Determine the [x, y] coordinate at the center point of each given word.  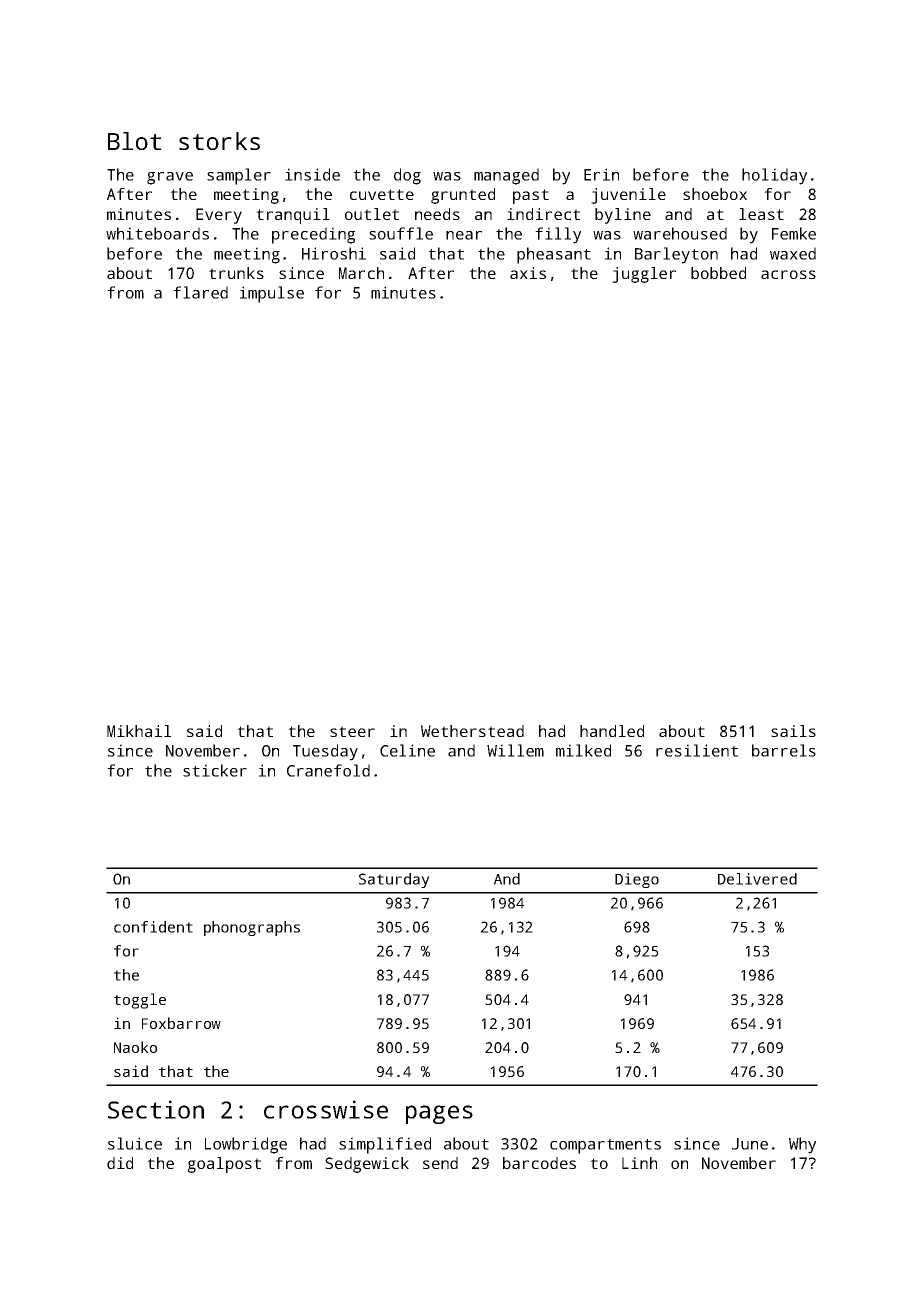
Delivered [757, 879]
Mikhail [139, 731]
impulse [272, 294]
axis [528, 273]
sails [793, 731]
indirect [543, 214]
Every [219, 216]
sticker [215, 770]
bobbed [718, 273]
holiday [774, 176]
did [120, 1163]
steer [352, 731]
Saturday [394, 880]
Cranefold [328, 770]
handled [612, 731]
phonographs [252, 928]
